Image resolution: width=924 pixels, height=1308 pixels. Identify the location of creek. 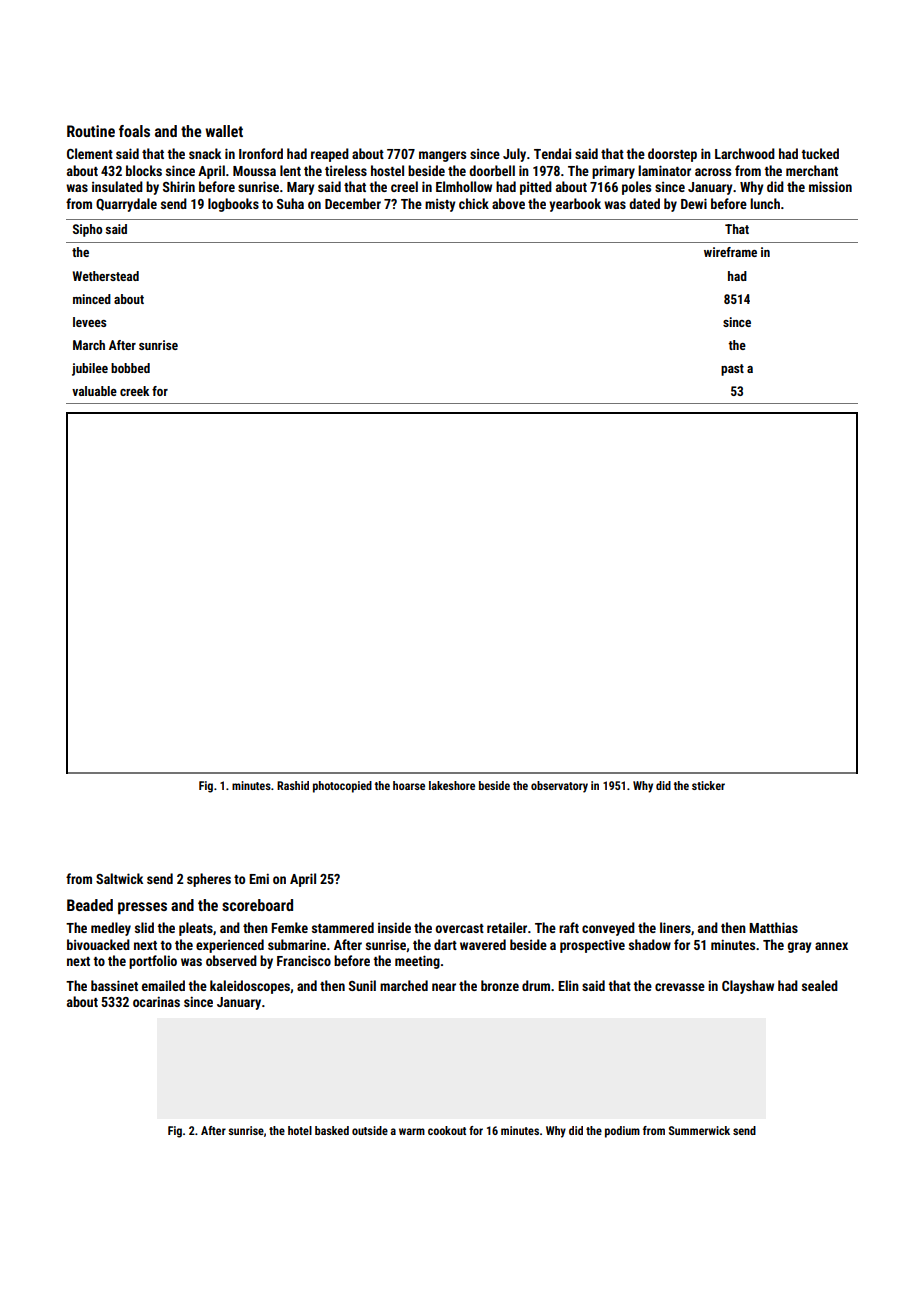
(134, 391).
